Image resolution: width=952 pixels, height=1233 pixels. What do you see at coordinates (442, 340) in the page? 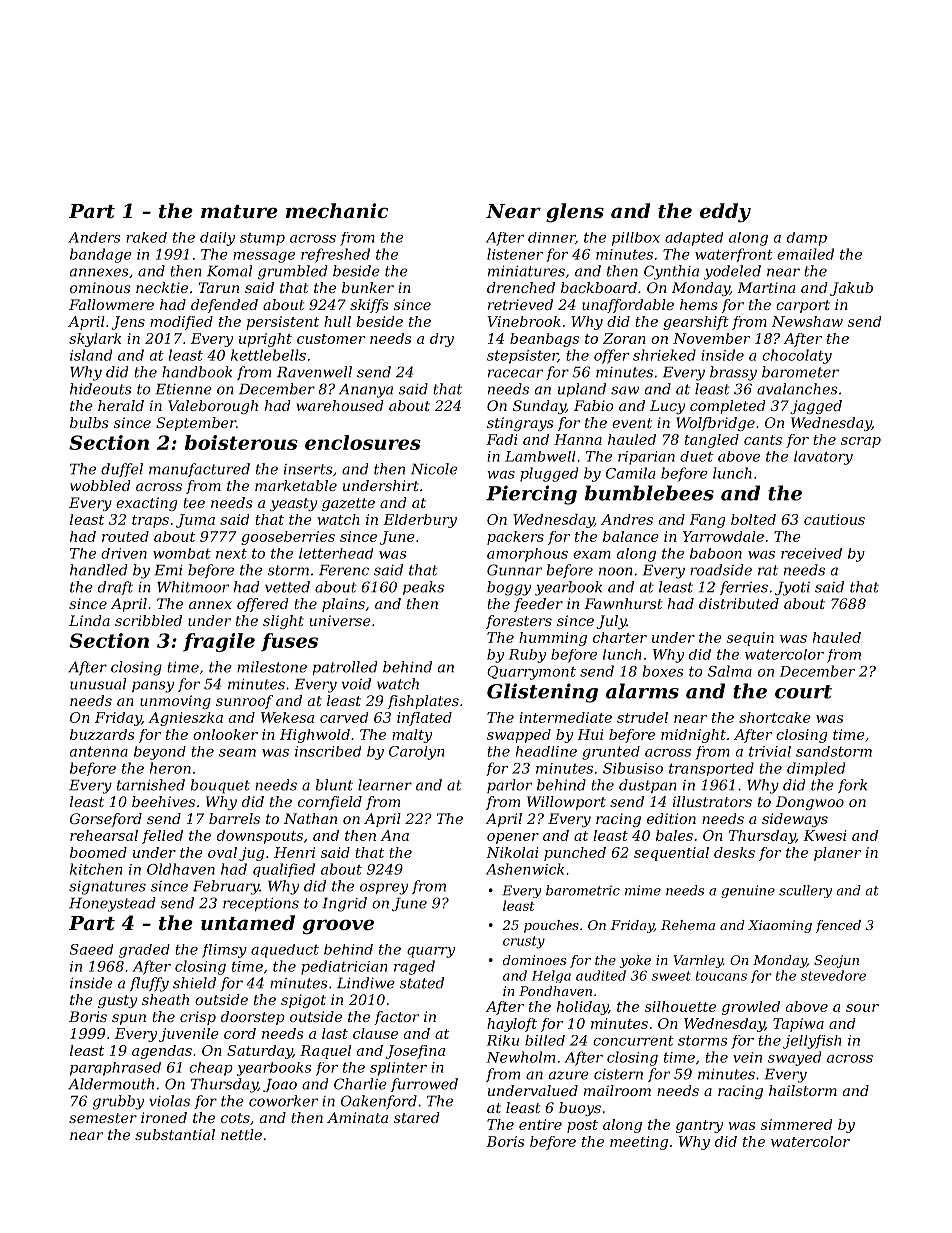
I see `dry` at bounding box center [442, 340].
